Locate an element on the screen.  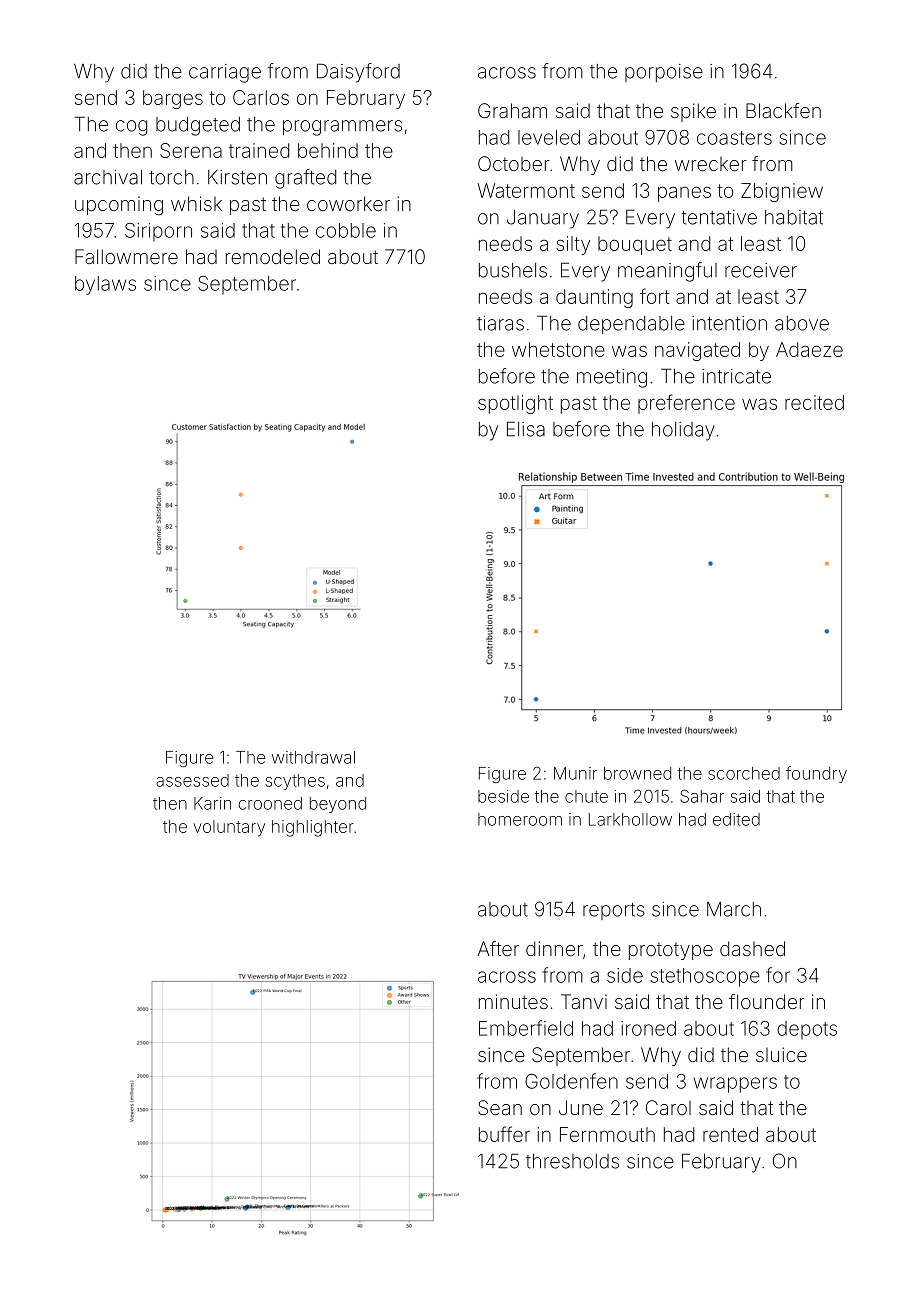
carriage is located at coordinates (225, 73).
